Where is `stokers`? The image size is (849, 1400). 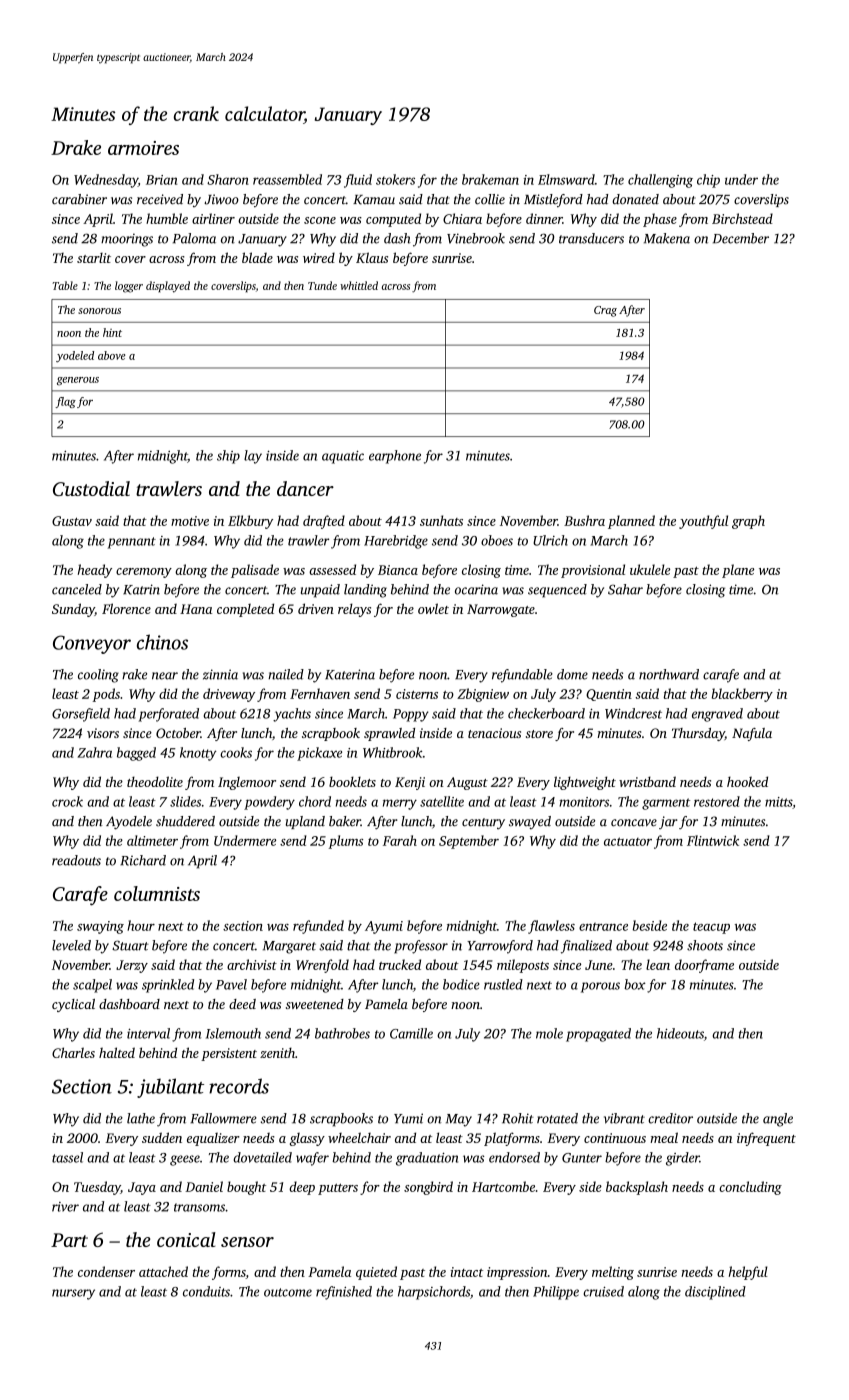
stokers is located at coordinates (395, 179).
